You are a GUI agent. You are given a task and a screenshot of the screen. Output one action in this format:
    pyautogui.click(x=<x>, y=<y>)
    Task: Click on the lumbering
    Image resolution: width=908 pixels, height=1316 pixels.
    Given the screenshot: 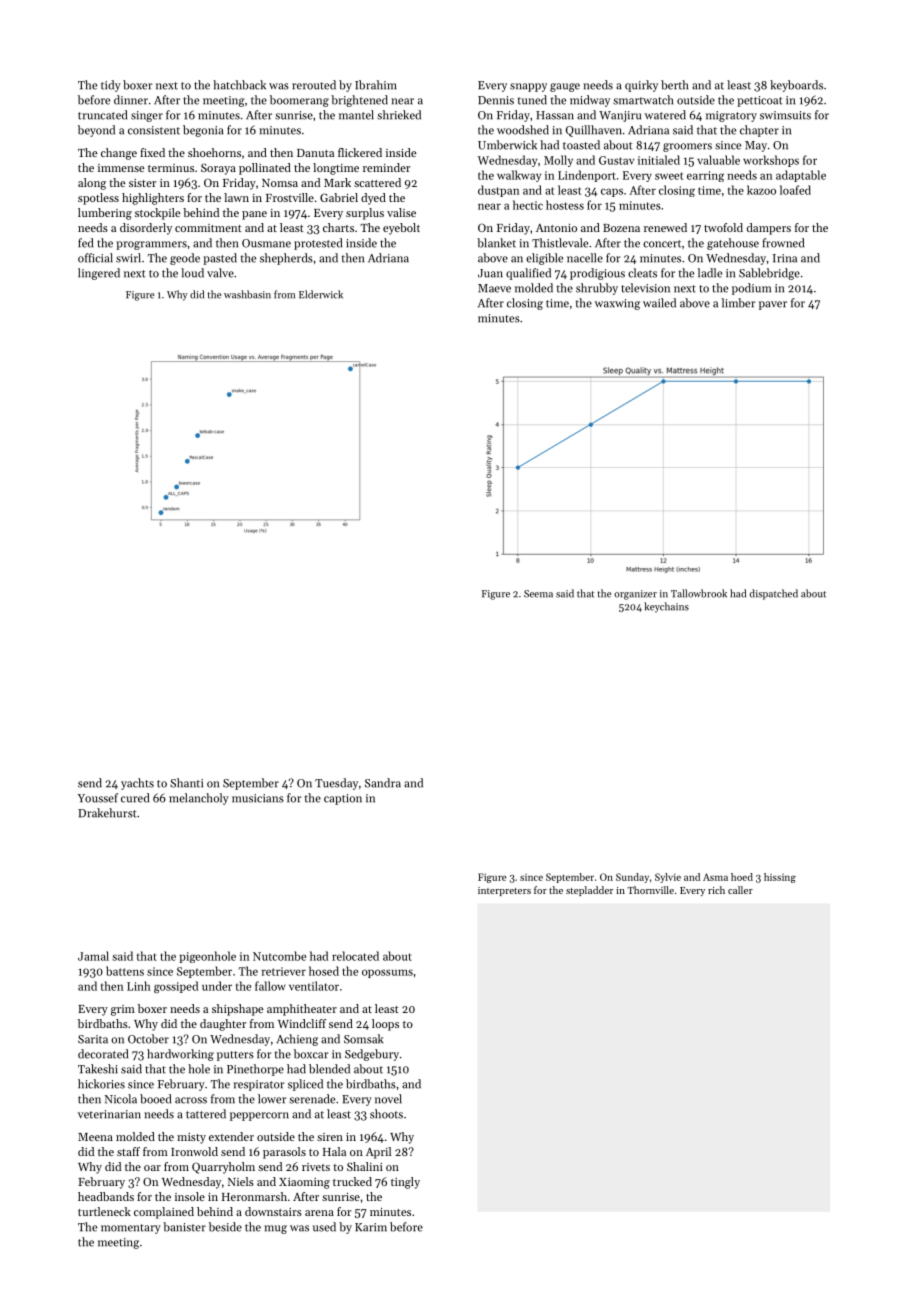 What is the action you would take?
    pyautogui.click(x=105, y=214)
